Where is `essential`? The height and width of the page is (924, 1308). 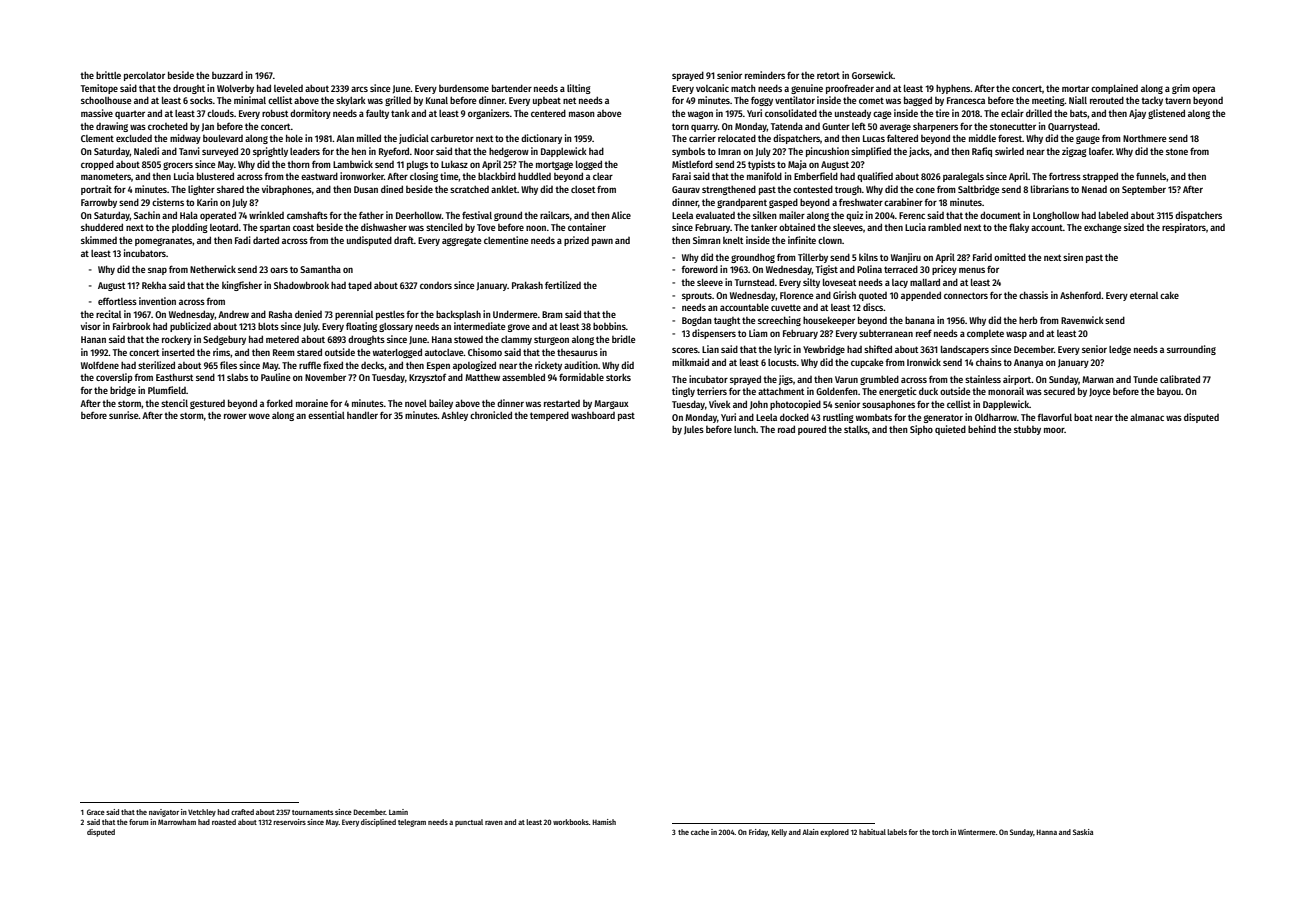 essential is located at coordinates (326, 415).
